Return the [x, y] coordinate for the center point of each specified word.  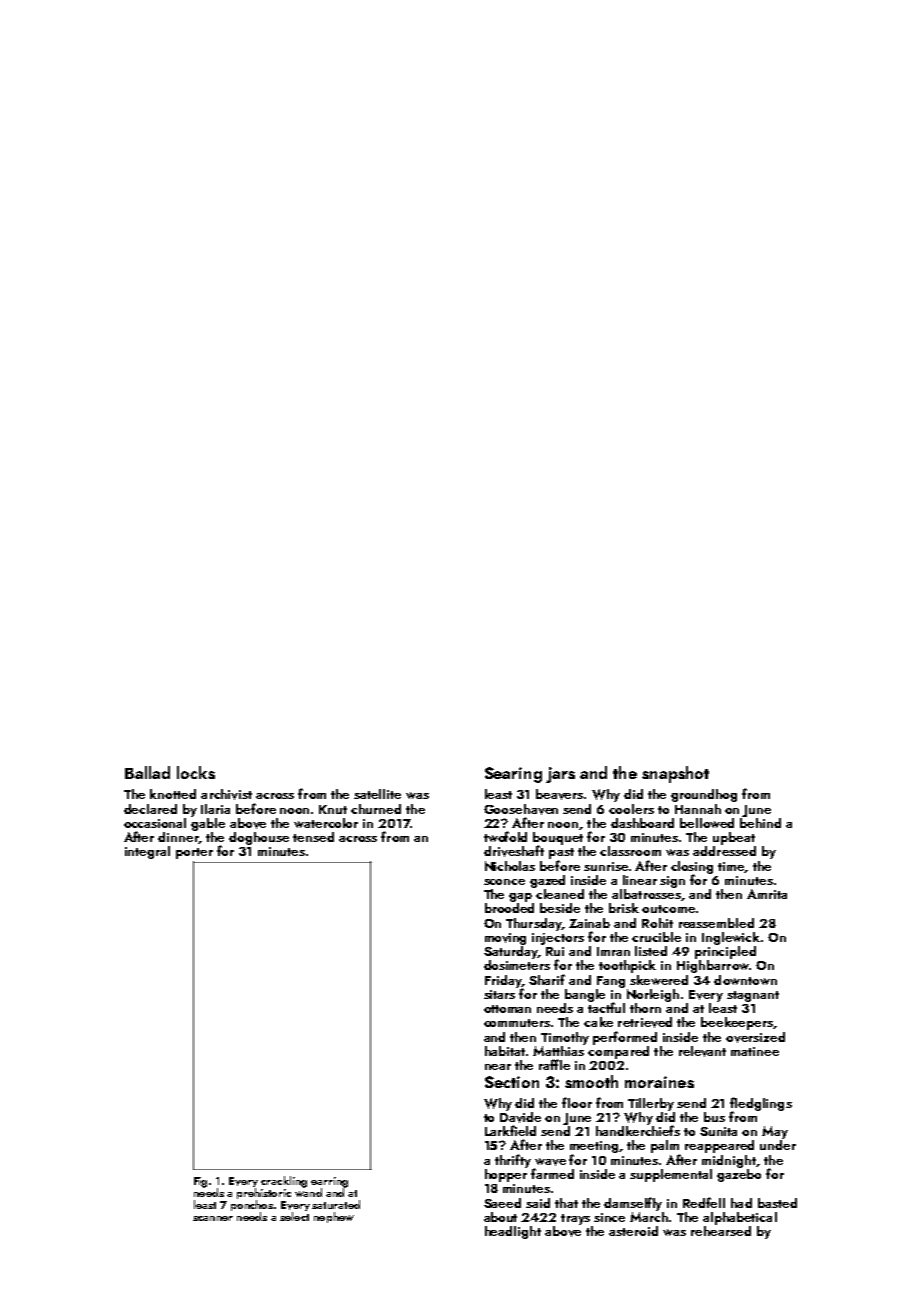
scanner [213, 1218]
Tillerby [651, 1104]
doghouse [259, 838]
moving [505, 939]
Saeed [502, 1203]
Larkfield [510, 1130]
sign [672, 882]
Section [512, 1082]
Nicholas [510, 866]
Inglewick [731, 938]
